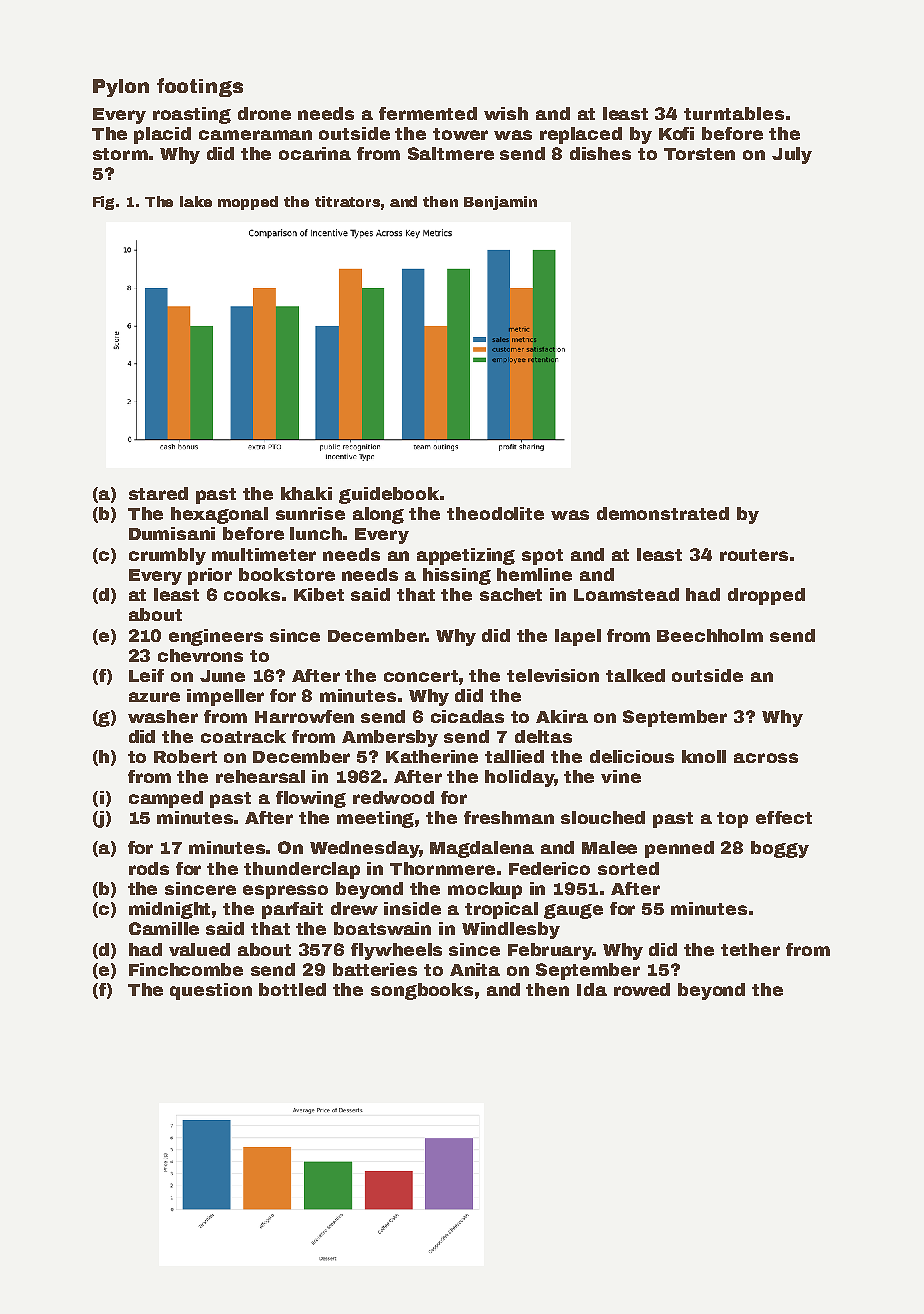  Describe the element at coordinates (211, 991) in the screenshot. I see `question` at that location.
